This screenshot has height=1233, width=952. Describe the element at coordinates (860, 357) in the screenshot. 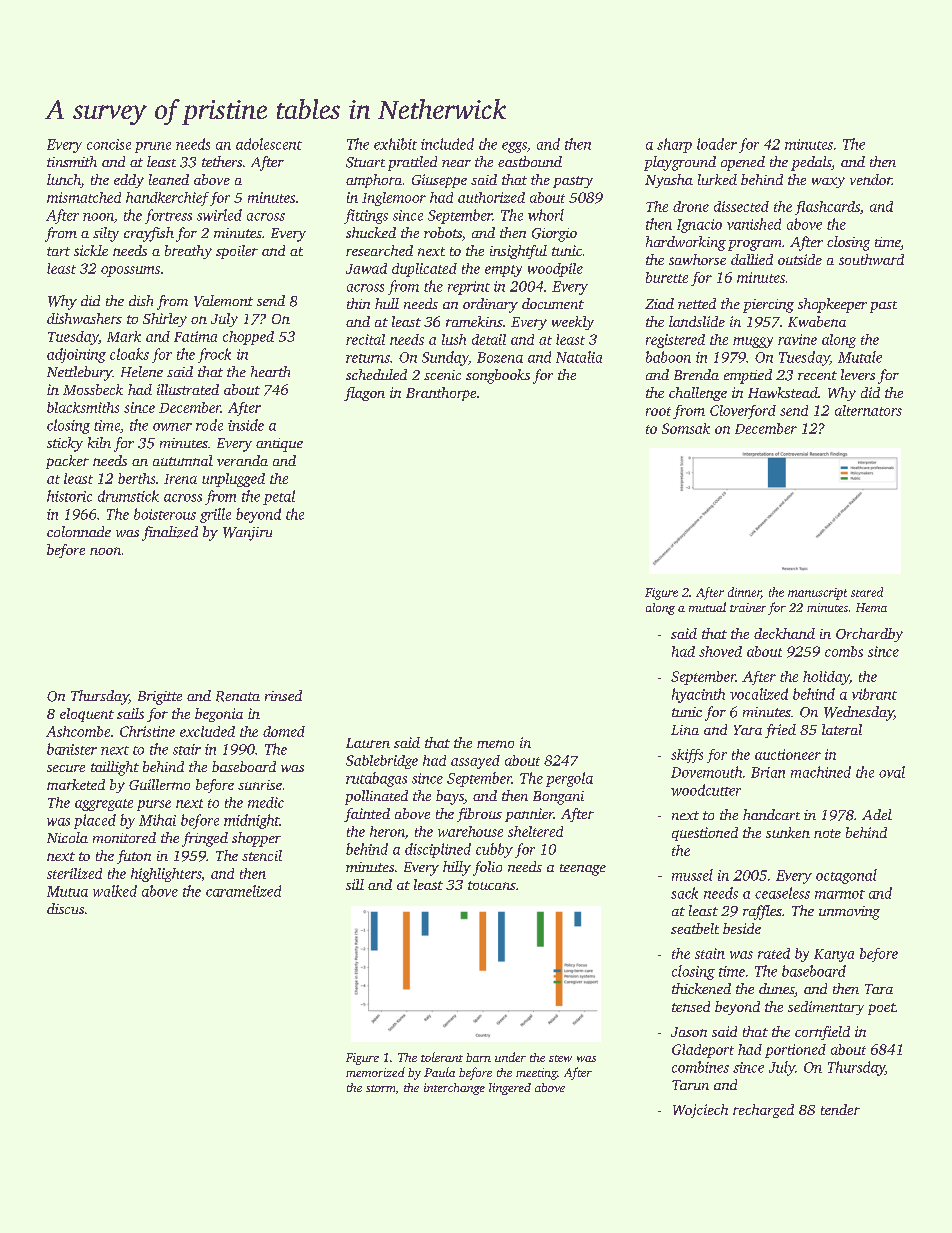

I see `Mutale` at that location.
